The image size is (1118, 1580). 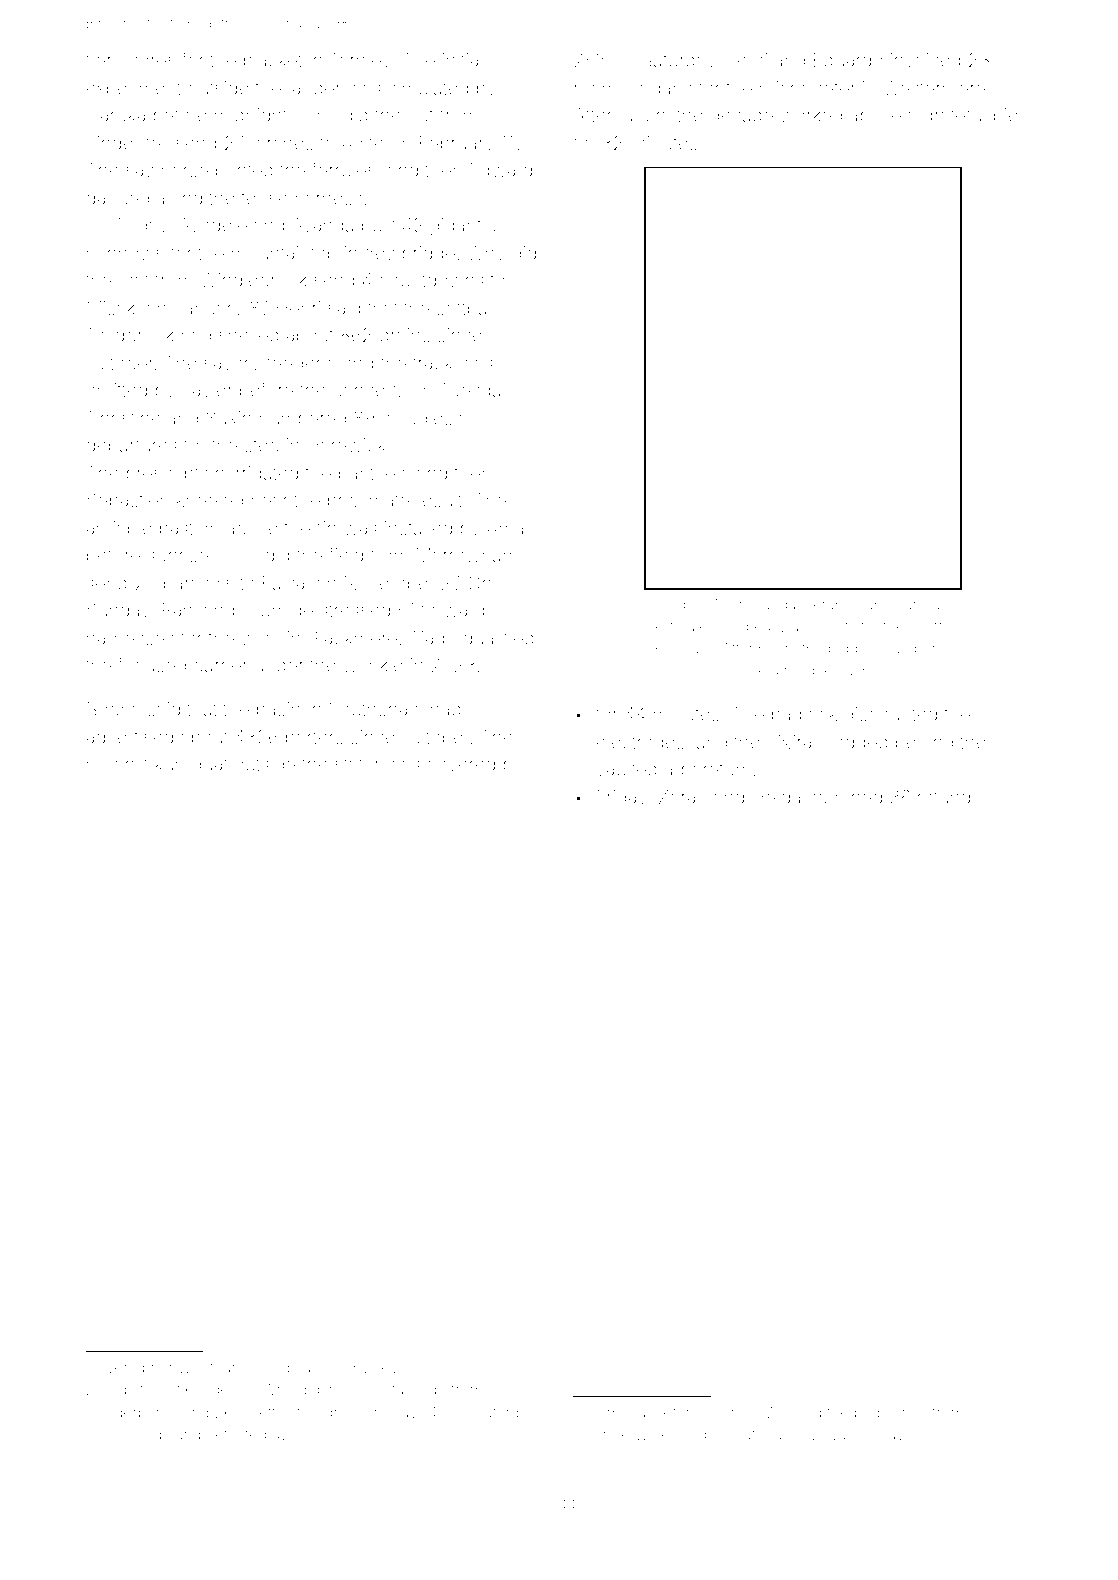 I want to click on Adrien, so click(x=337, y=1412).
